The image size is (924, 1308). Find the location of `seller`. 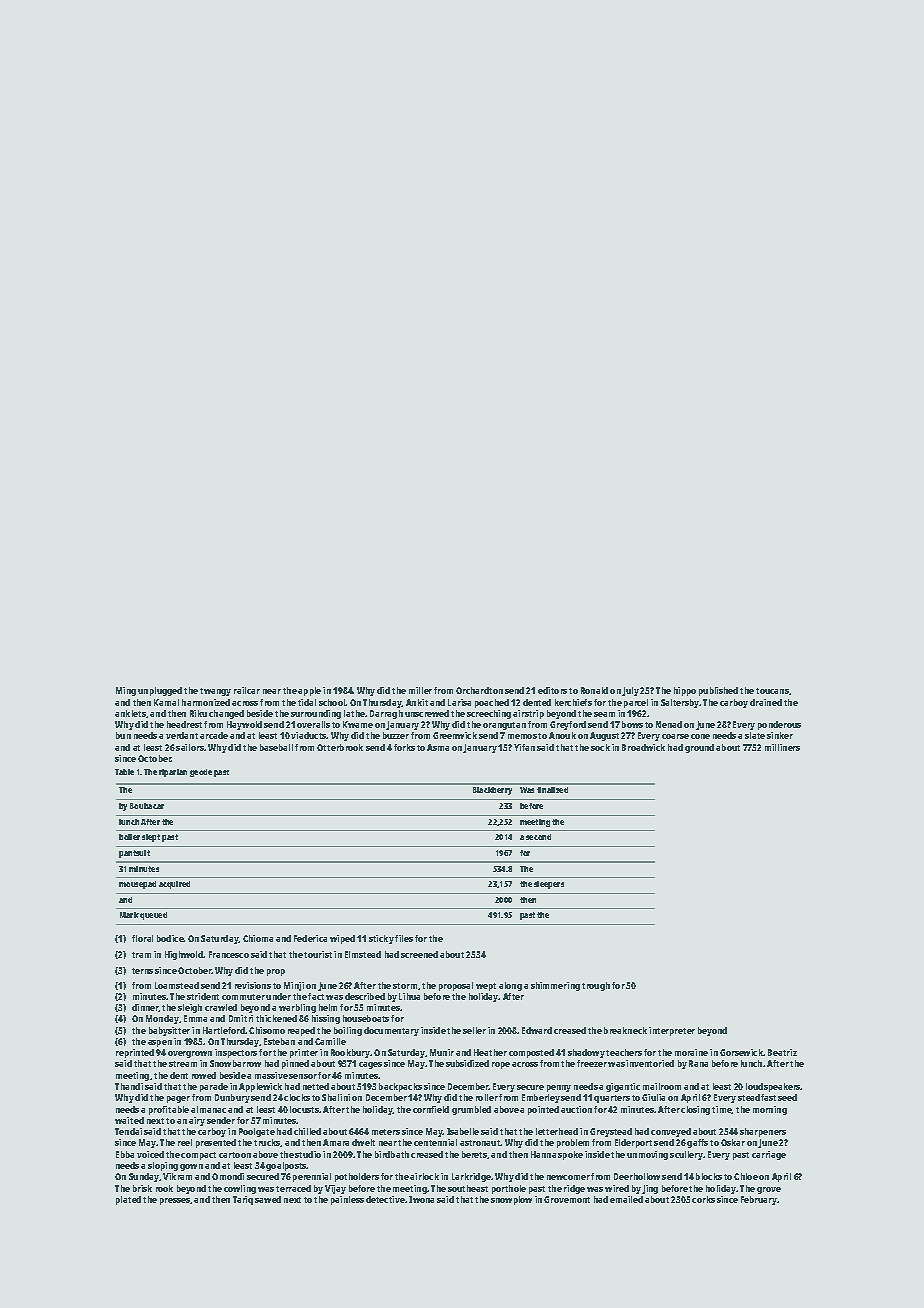

seller is located at coordinates (474, 1030).
